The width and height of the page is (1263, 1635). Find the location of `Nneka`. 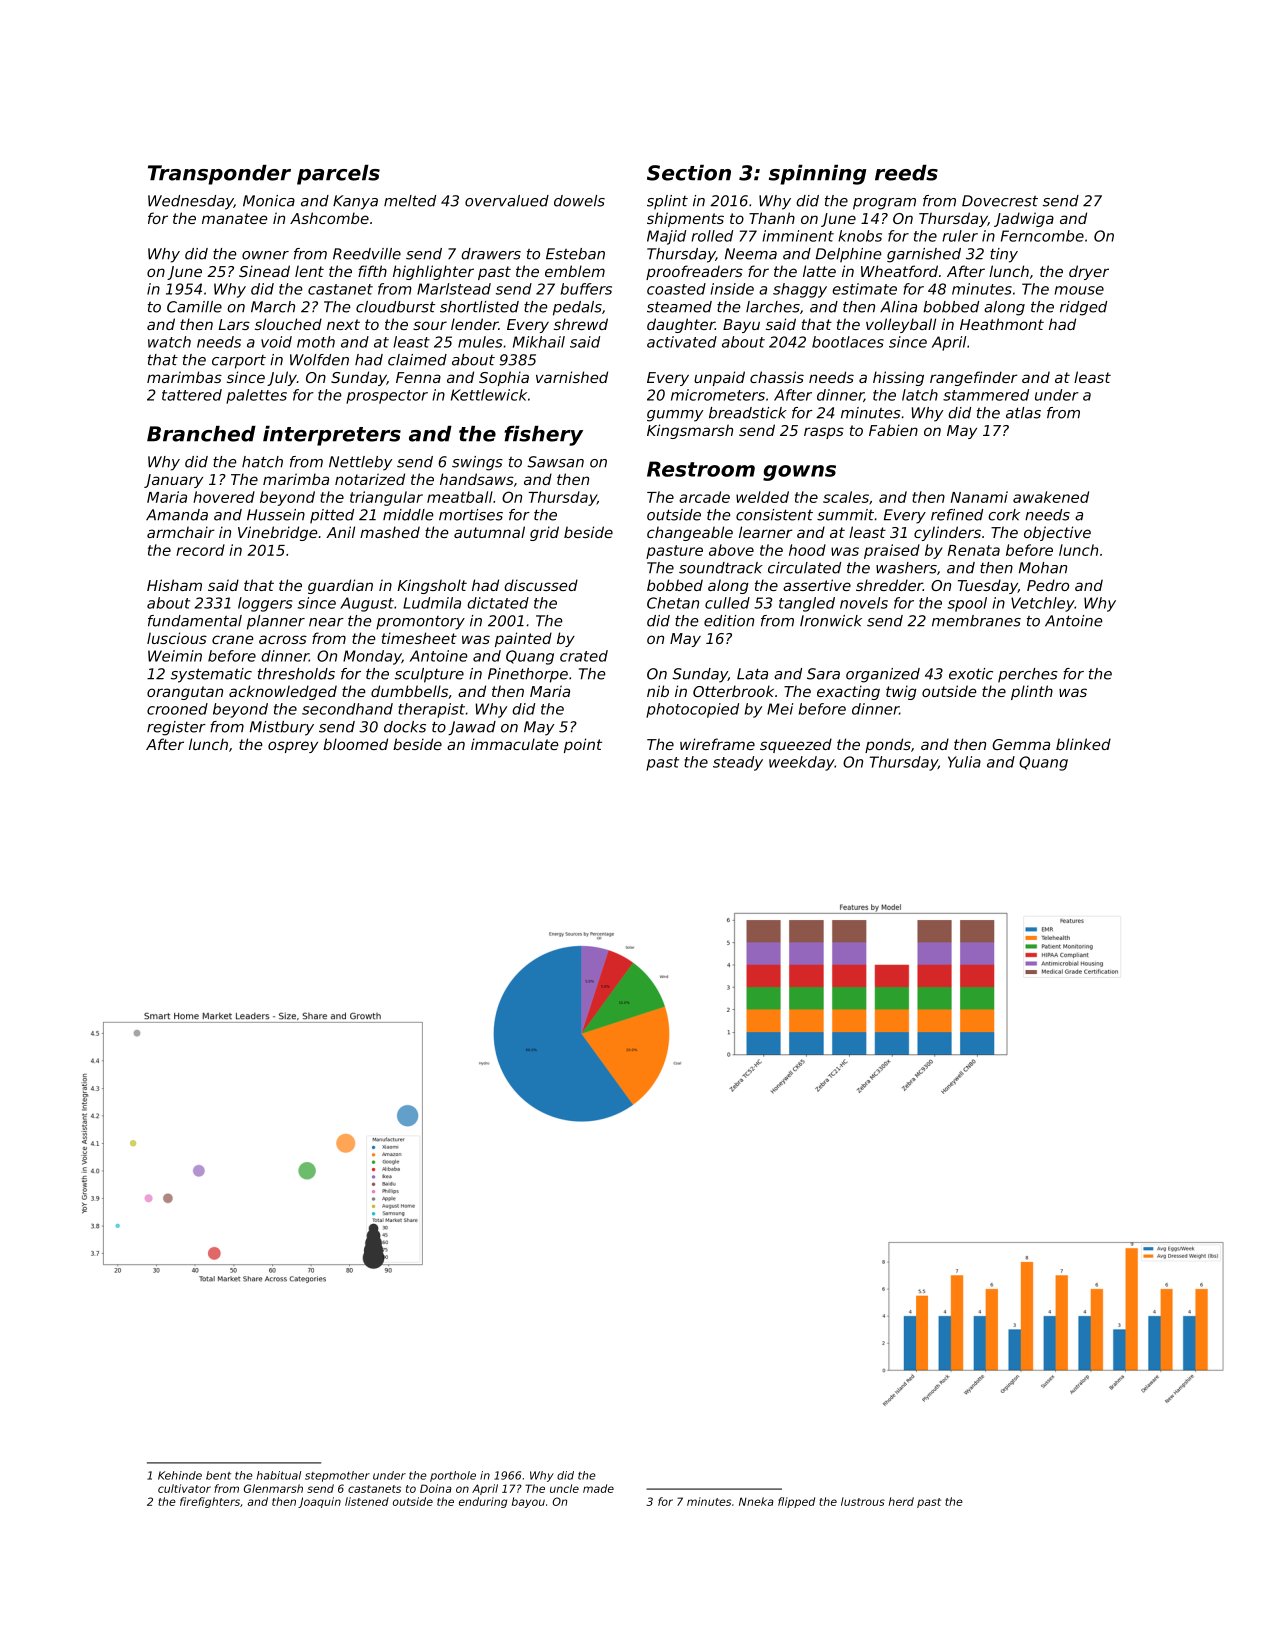

Nneka is located at coordinates (756, 1501).
